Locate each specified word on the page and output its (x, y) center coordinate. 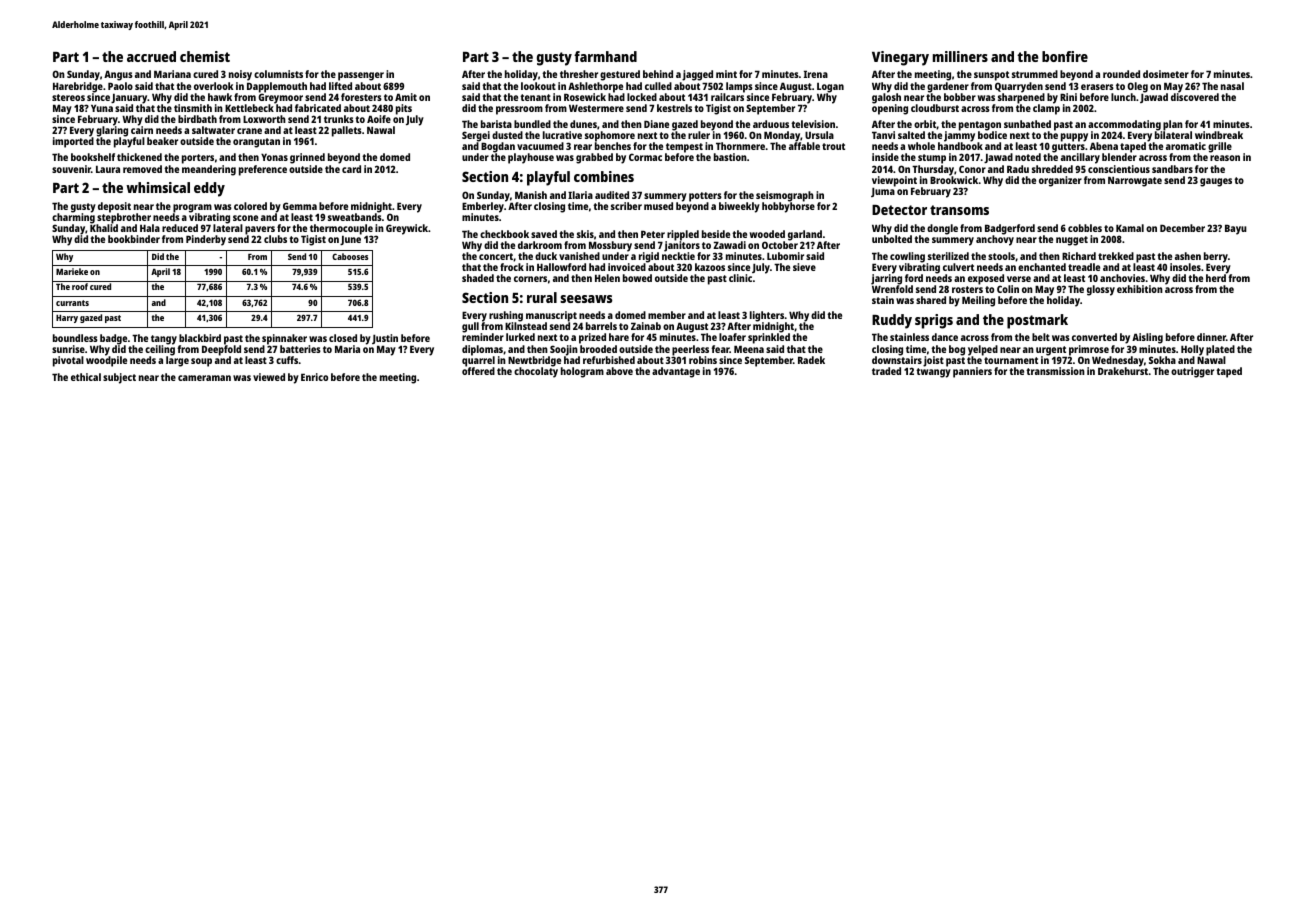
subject (119, 378)
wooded (767, 234)
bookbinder (134, 239)
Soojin (564, 350)
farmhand (605, 56)
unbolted (892, 239)
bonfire (1065, 56)
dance (945, 337)
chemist (205, 56)
